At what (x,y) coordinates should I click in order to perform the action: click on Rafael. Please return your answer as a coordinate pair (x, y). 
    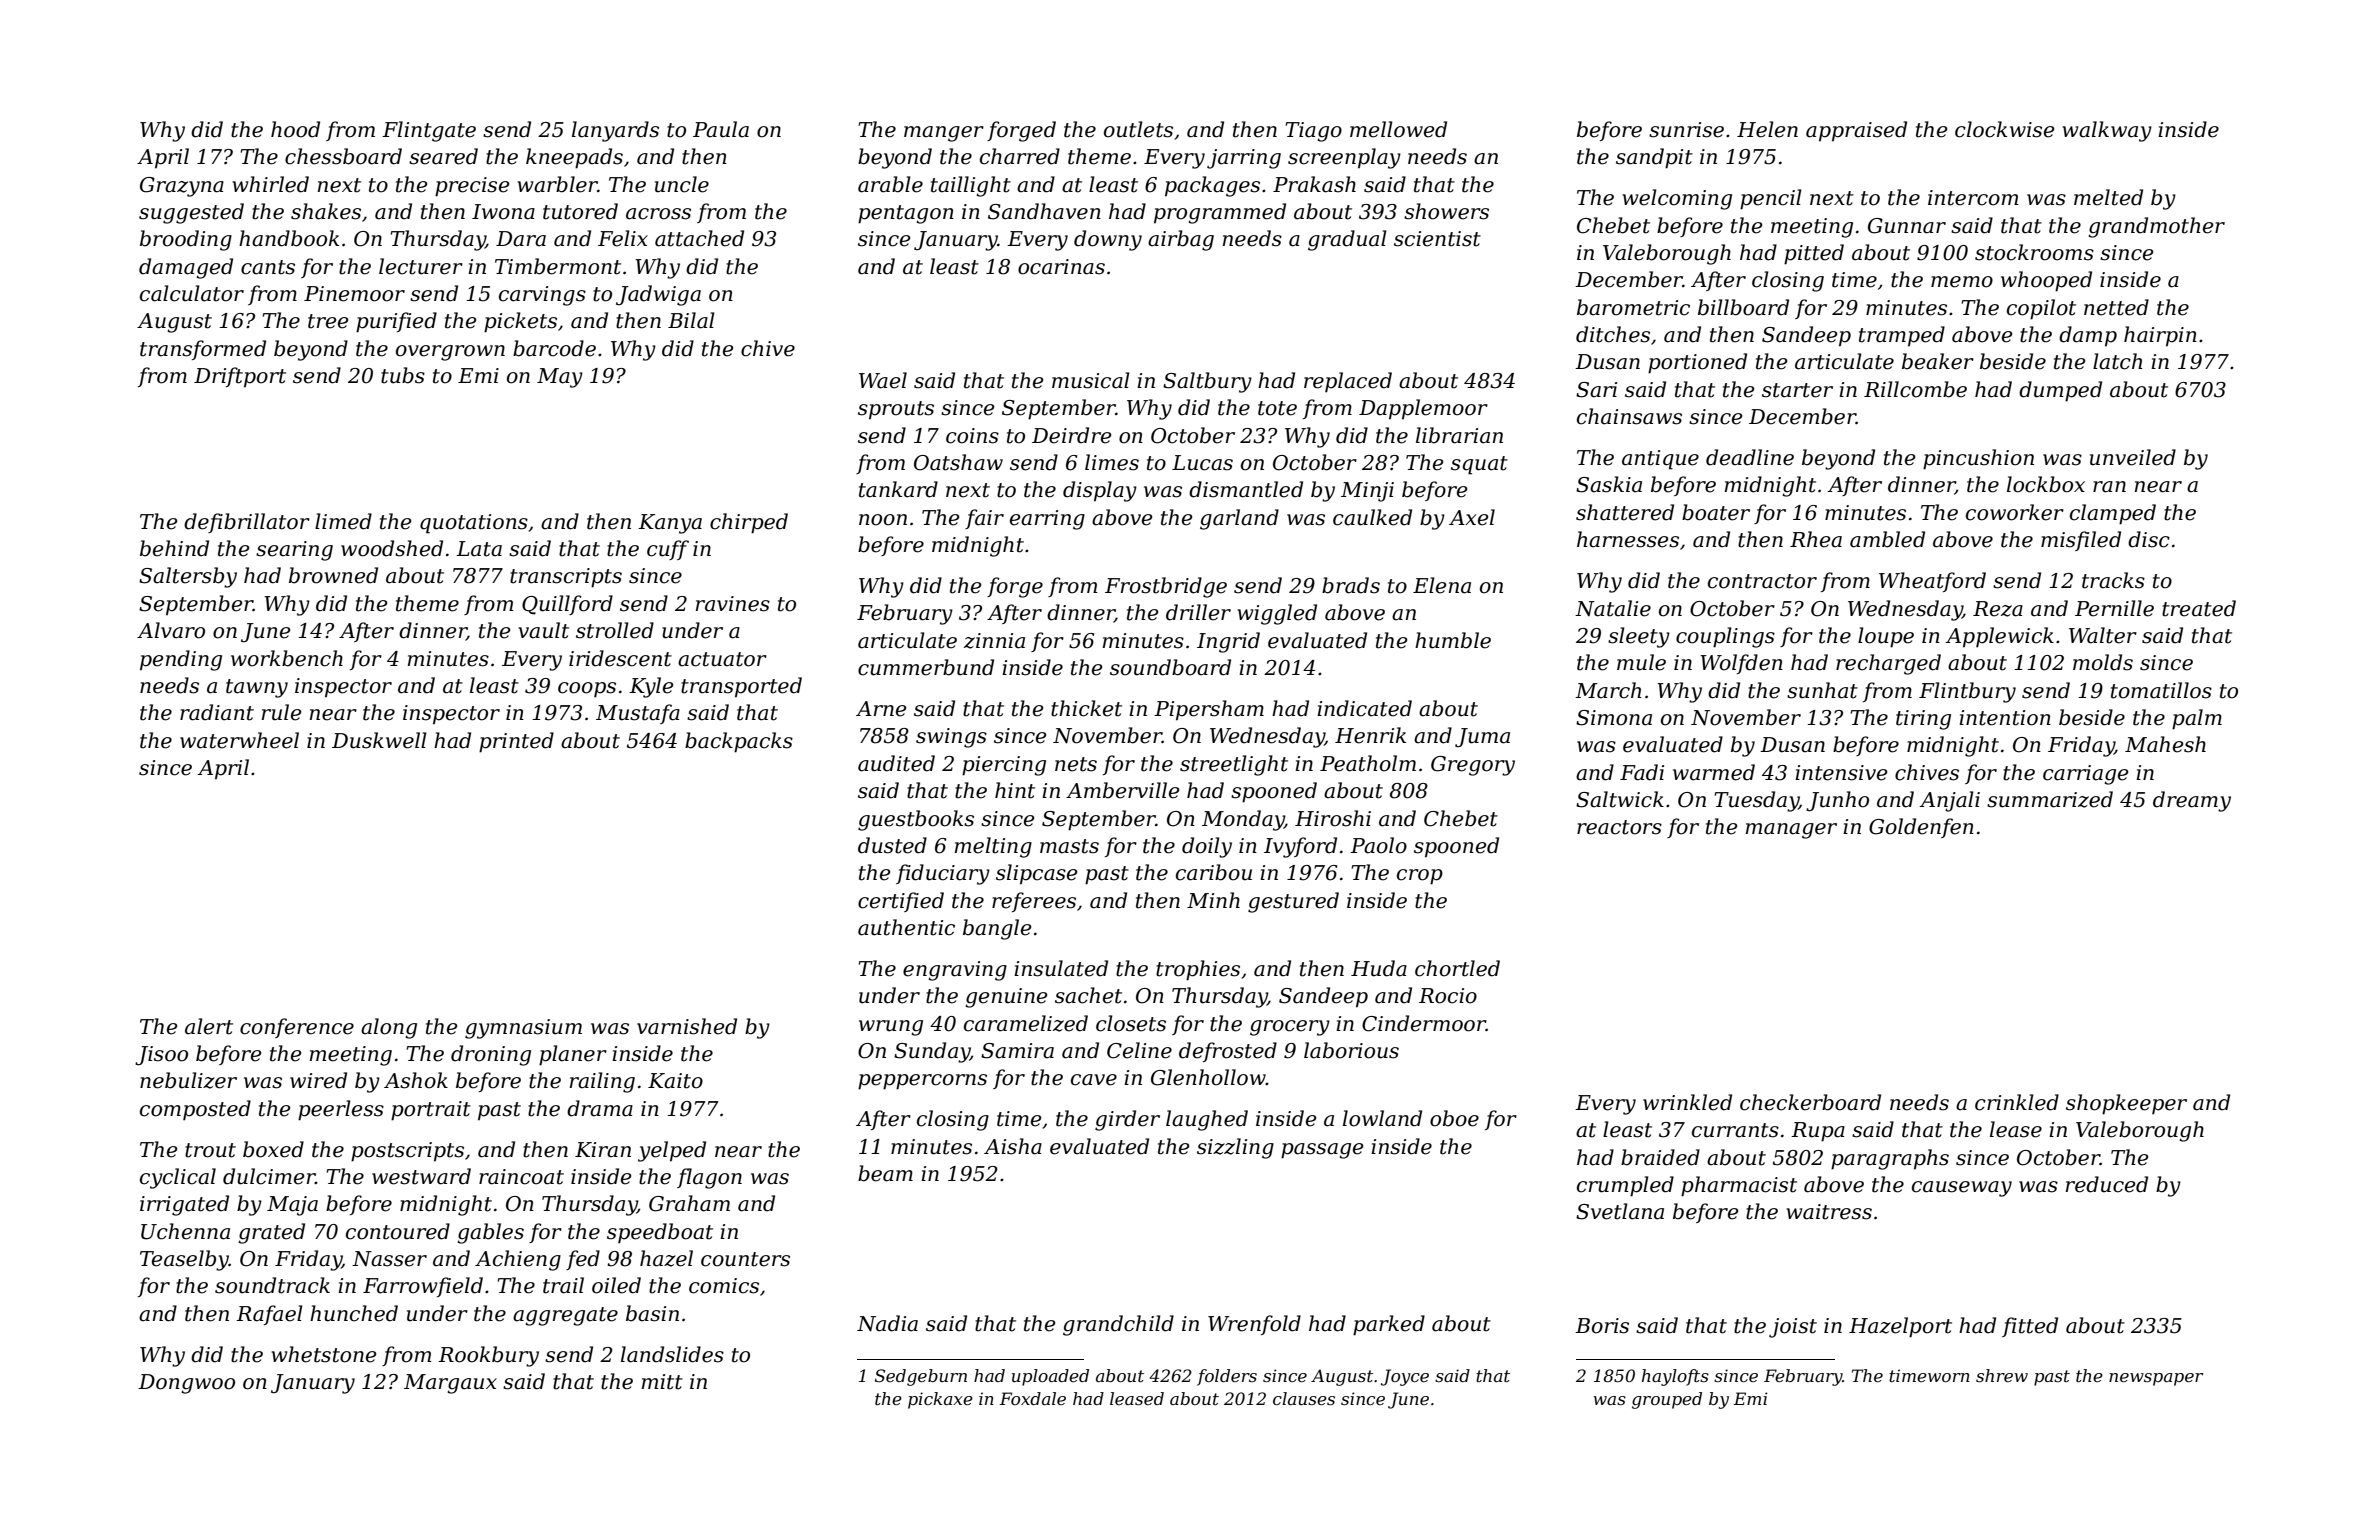
    Looking at the image, I should click on (269, 1315).
